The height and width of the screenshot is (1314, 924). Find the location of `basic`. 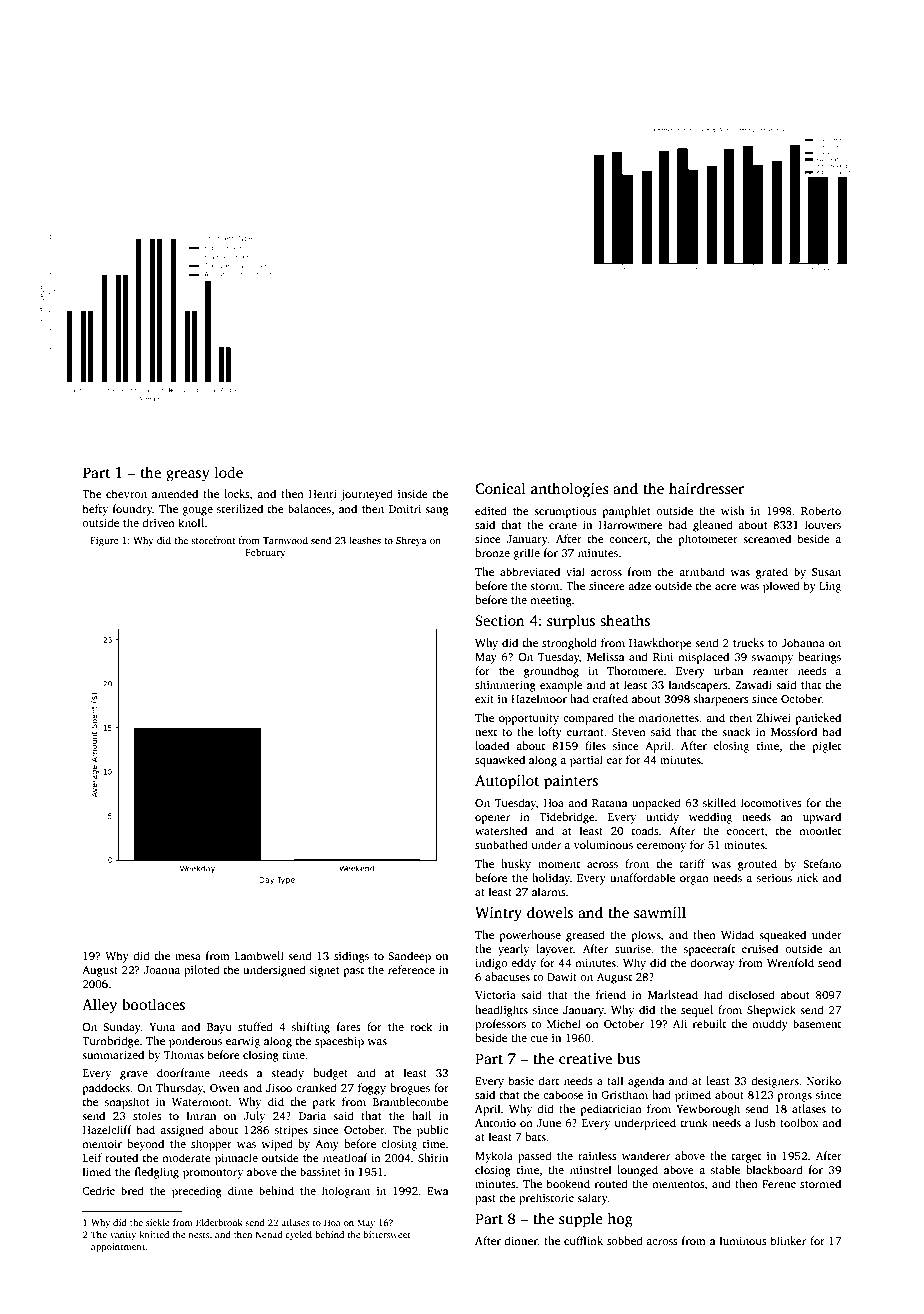

basic is located at coordinates (521, 1080).
